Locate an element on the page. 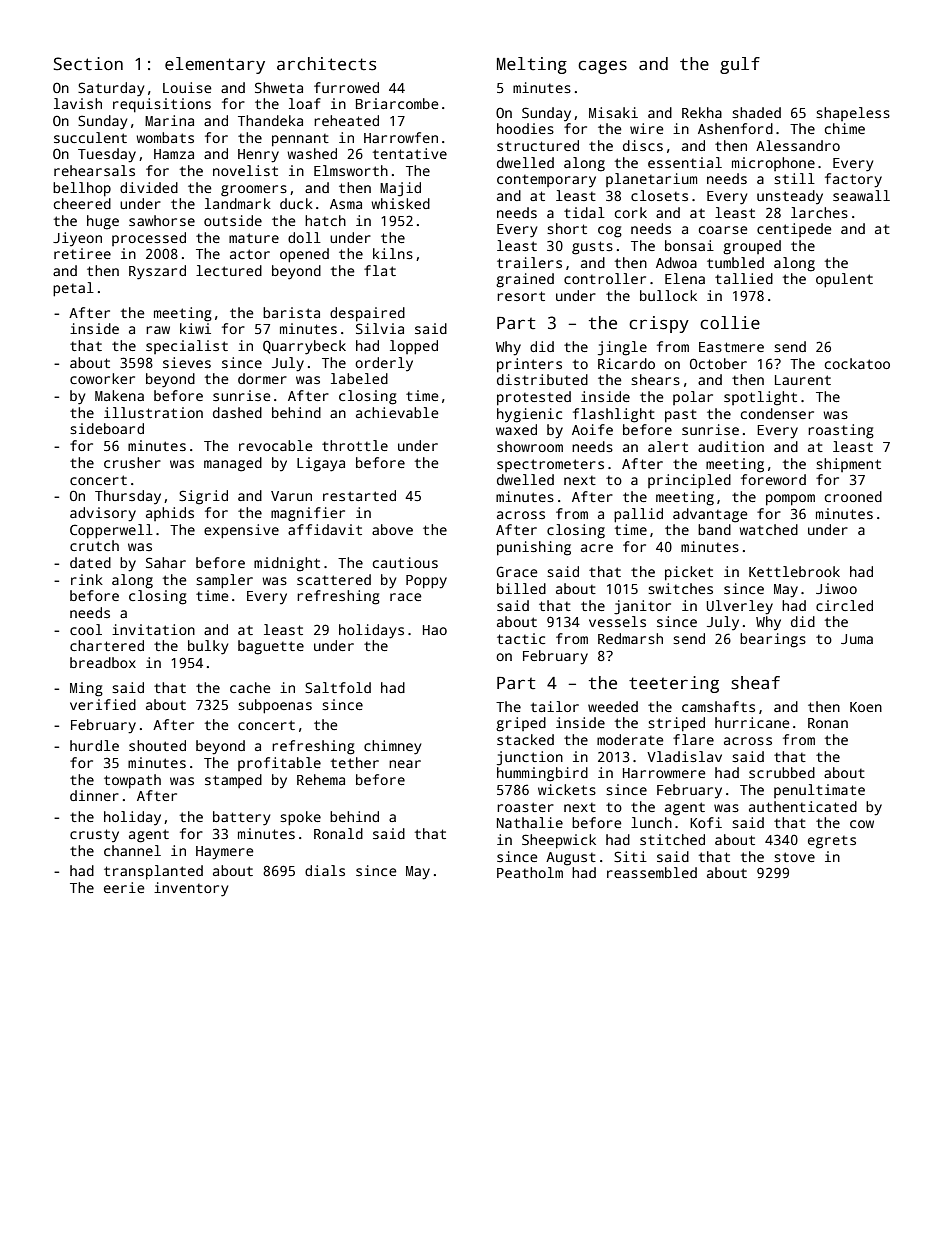  Peatholm is located at coordinates (530, 872).
